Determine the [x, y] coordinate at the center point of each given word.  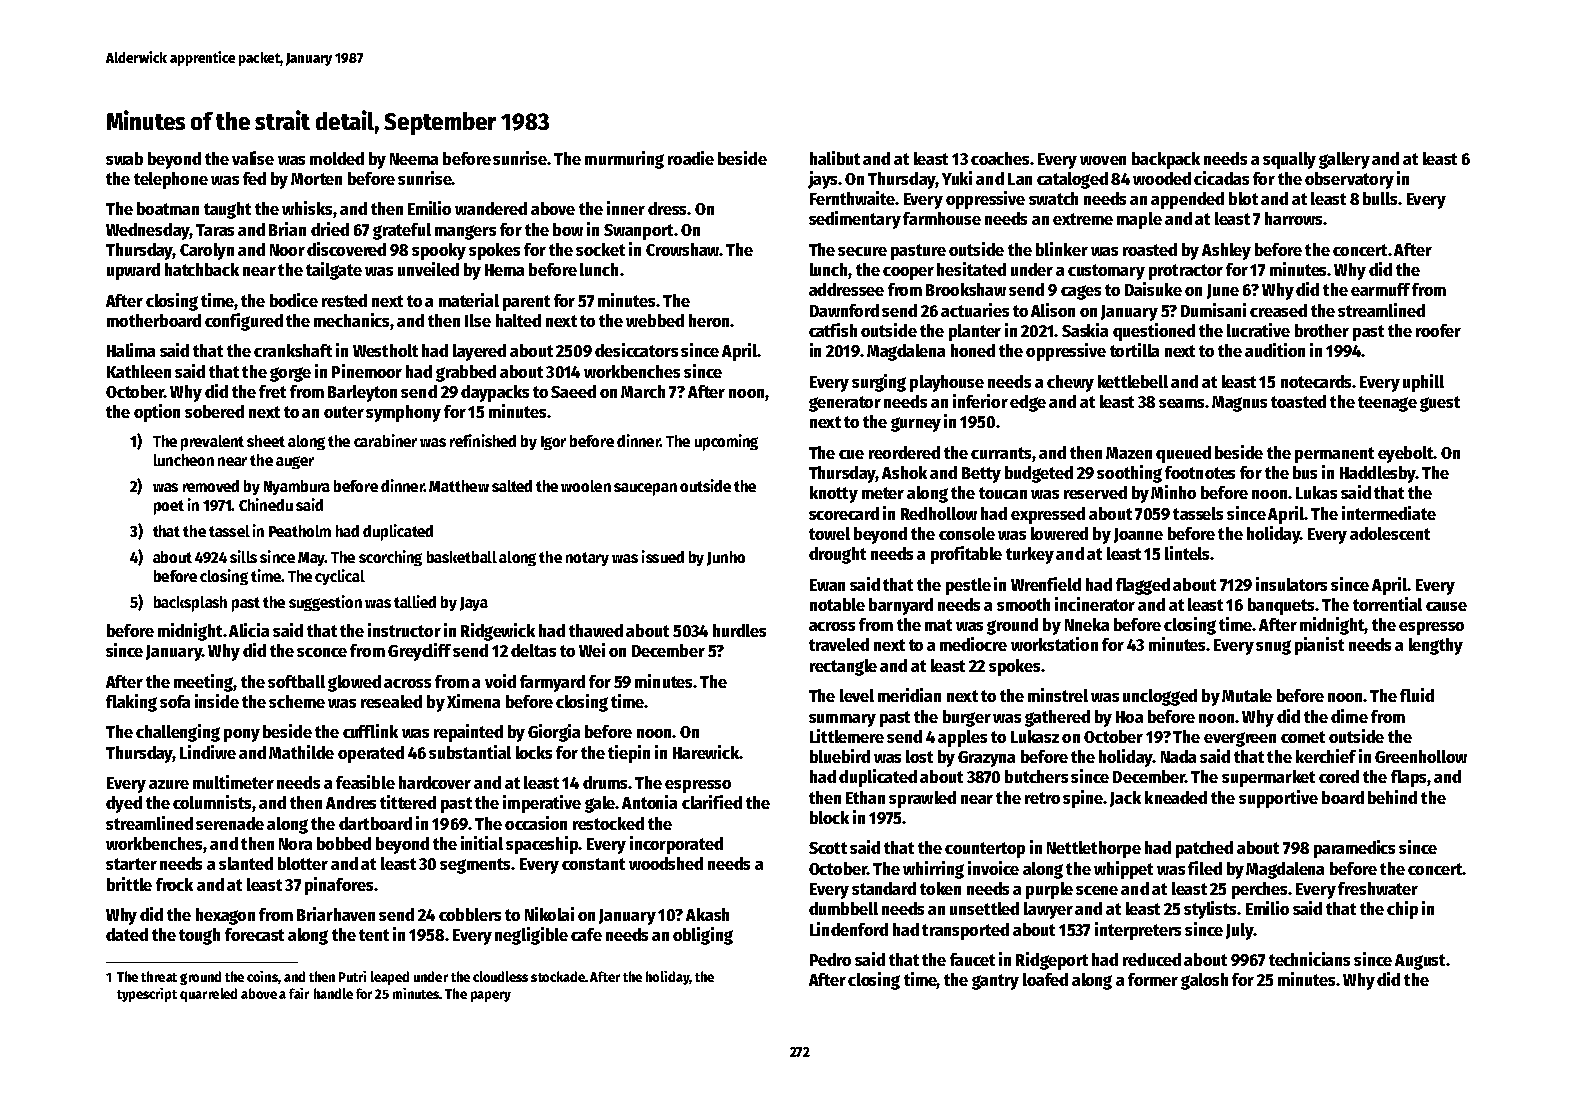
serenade [230, 823]
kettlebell [1133, 381]
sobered [214, 411]
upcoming [726, 442]
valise [253, 158]
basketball [462, 557]
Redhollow [939, 513]
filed [1205, 868]
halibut [835, 158]
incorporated [676, 845]
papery [491, 996]
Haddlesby [1378, 474]
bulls [1380, 198]
